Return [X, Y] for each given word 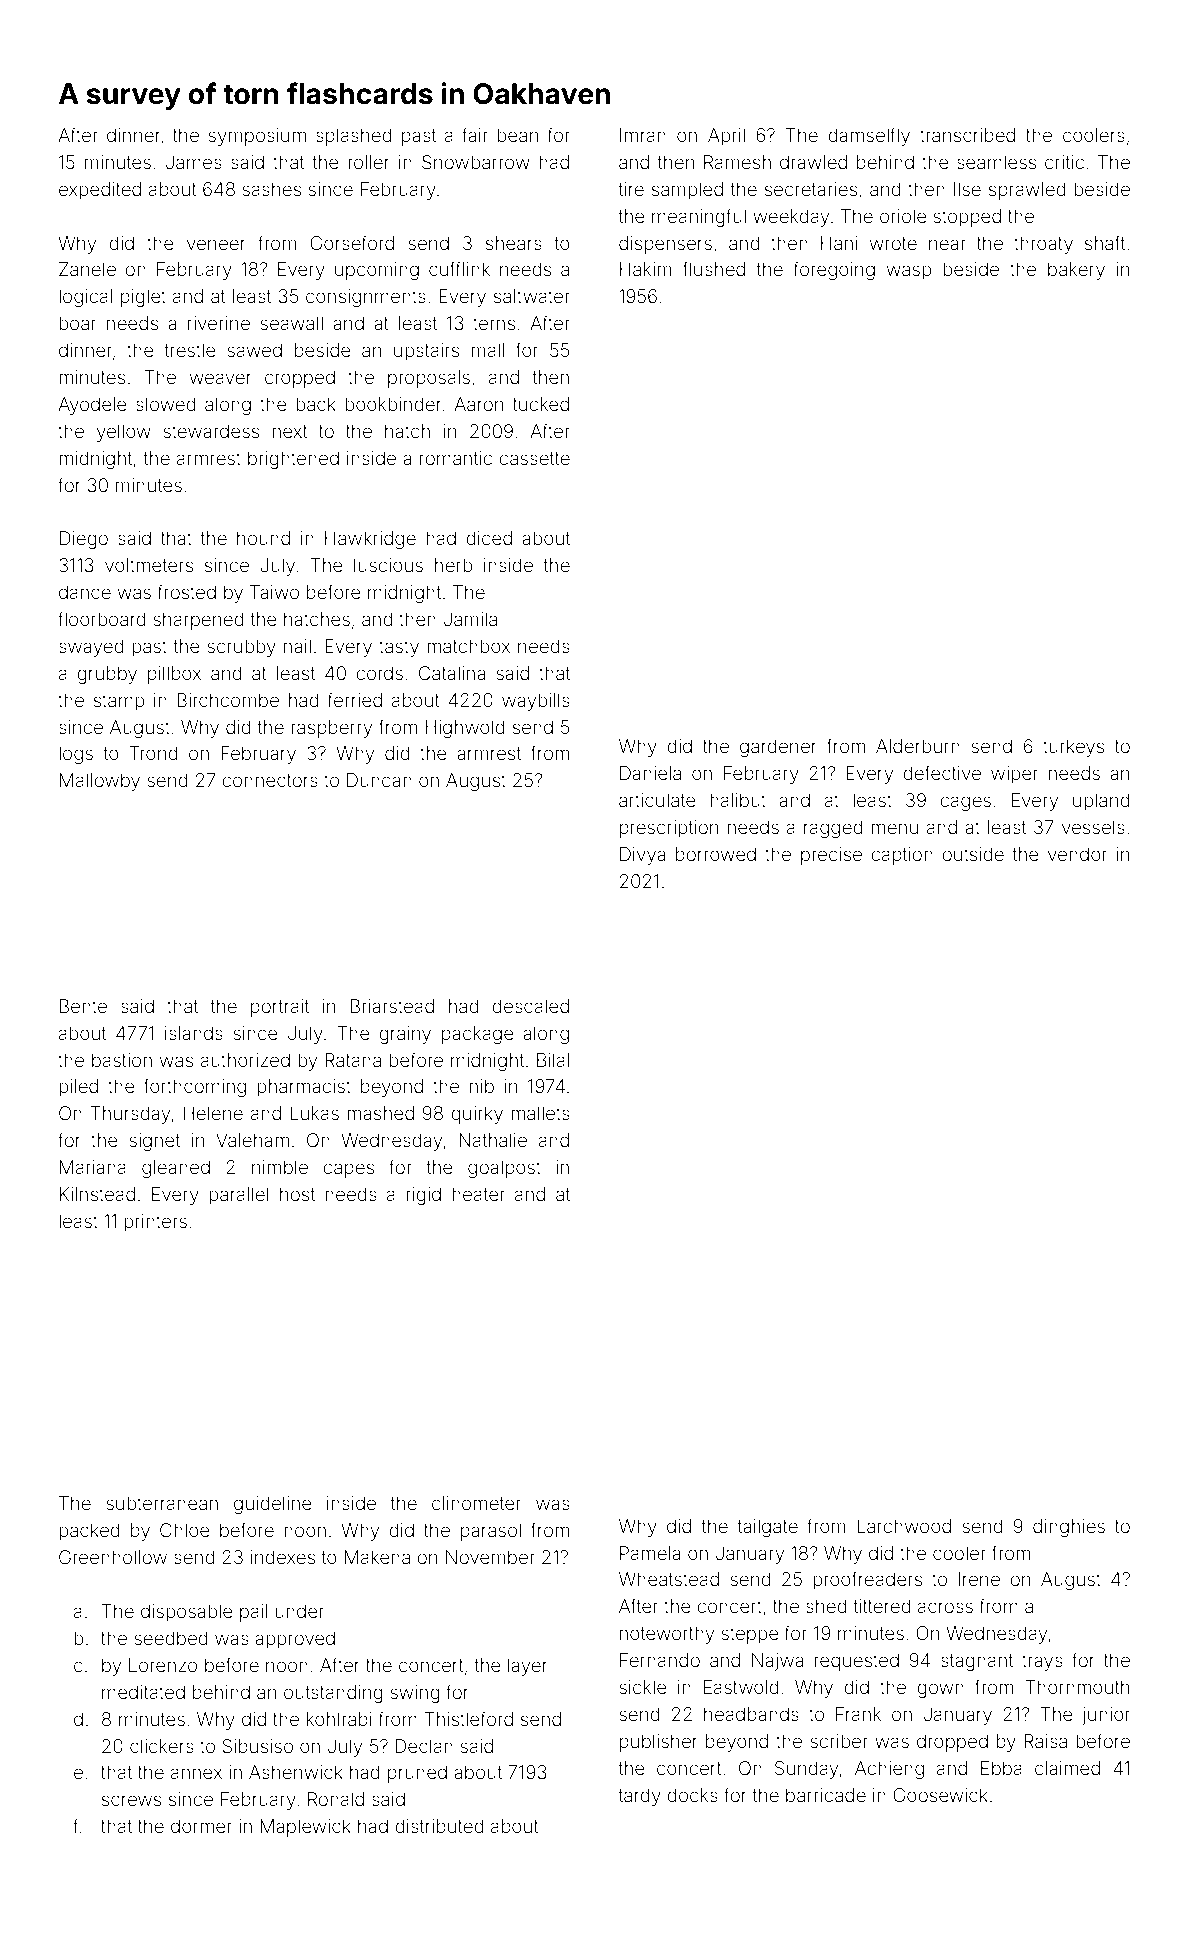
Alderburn [918, 746]
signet [155, 1142]
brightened [293, 460]
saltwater [532, 296]
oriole [903, 216]
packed [89, 1532]
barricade [826, 1795]
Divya [642, 856]
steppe [750, 1635]
